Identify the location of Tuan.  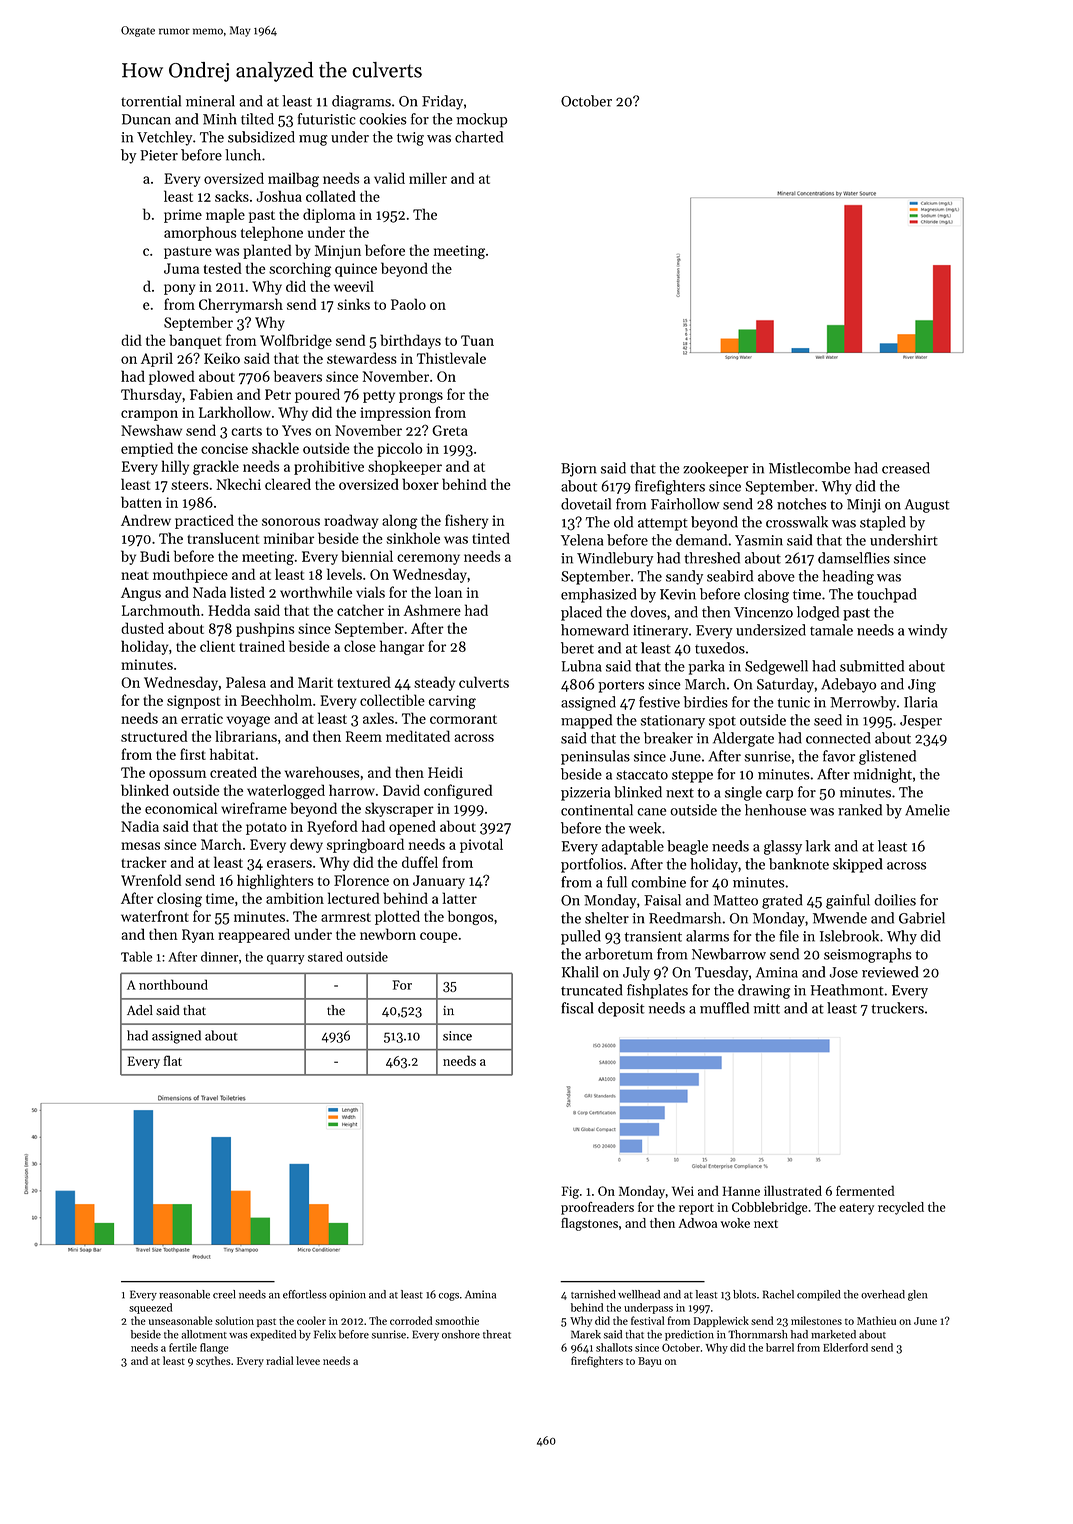
(477, 340).
